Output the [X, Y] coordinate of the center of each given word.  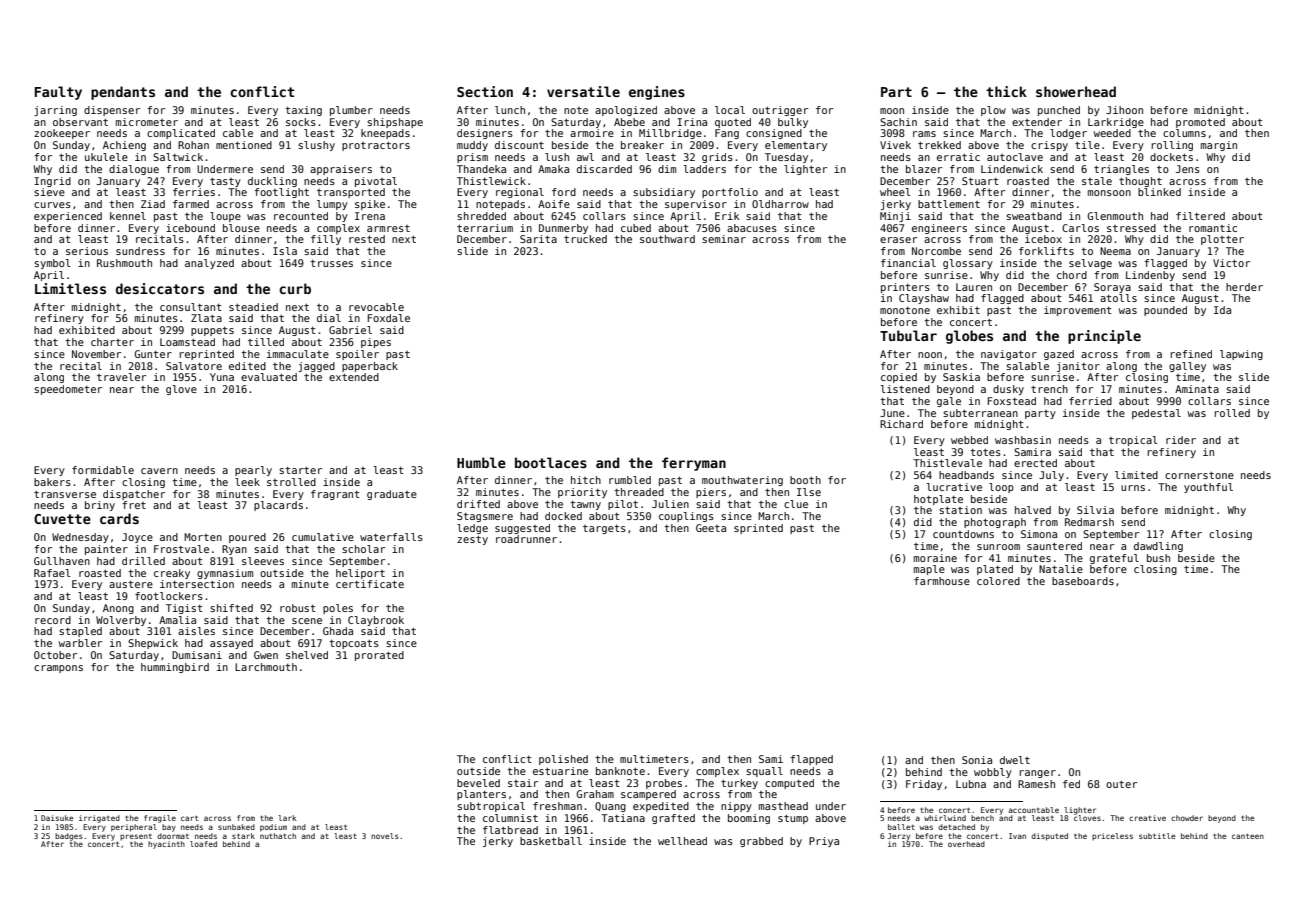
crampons [58, 669]
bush [1158, 558]
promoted [1200, 123]
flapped [811, 760]
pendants [123, 93]
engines [657, 93]
